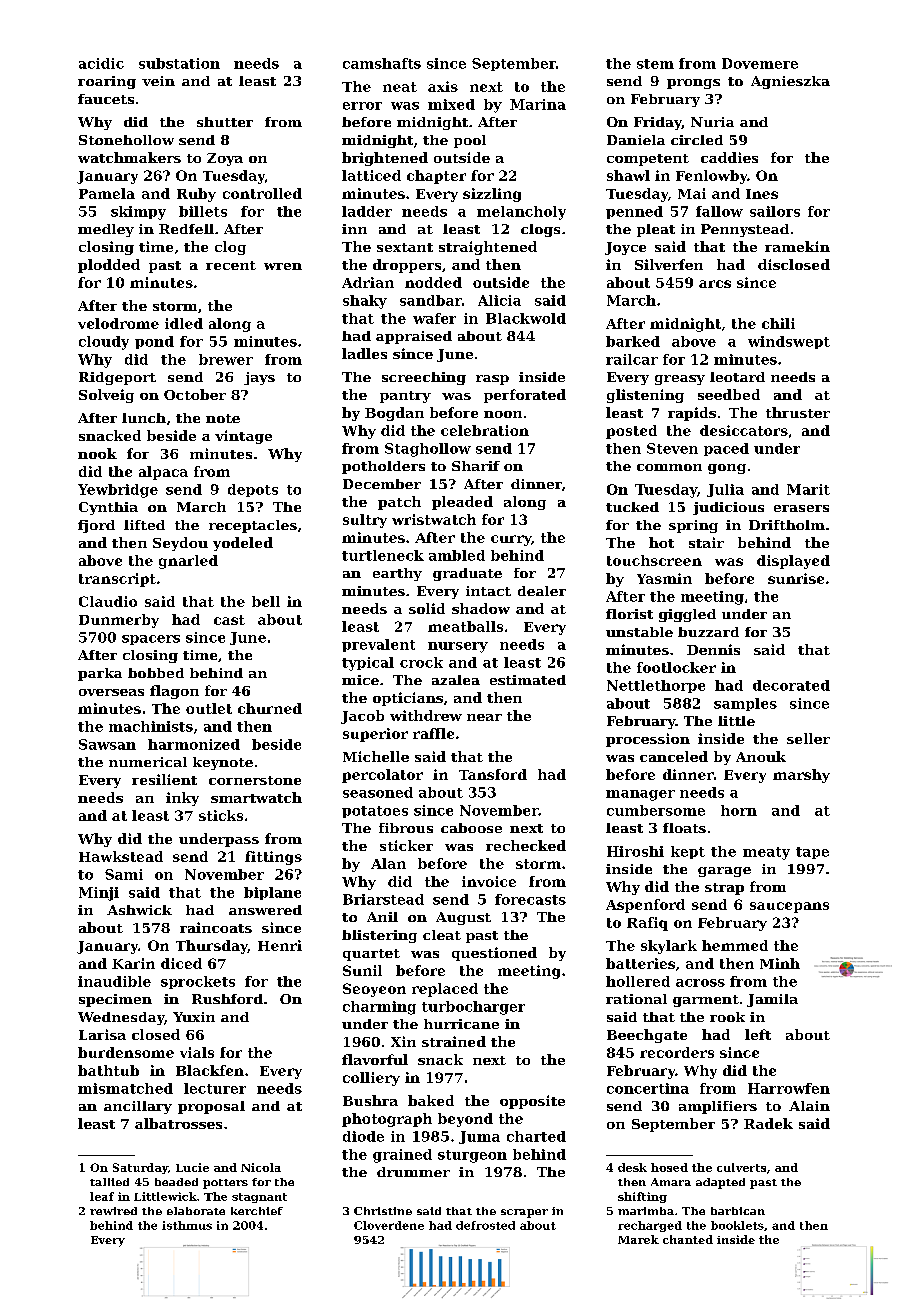 The height and width of the page is (1316, 908). Describe the element at coordinates (761, 756) in the page. I see `Anouk` at that location.
